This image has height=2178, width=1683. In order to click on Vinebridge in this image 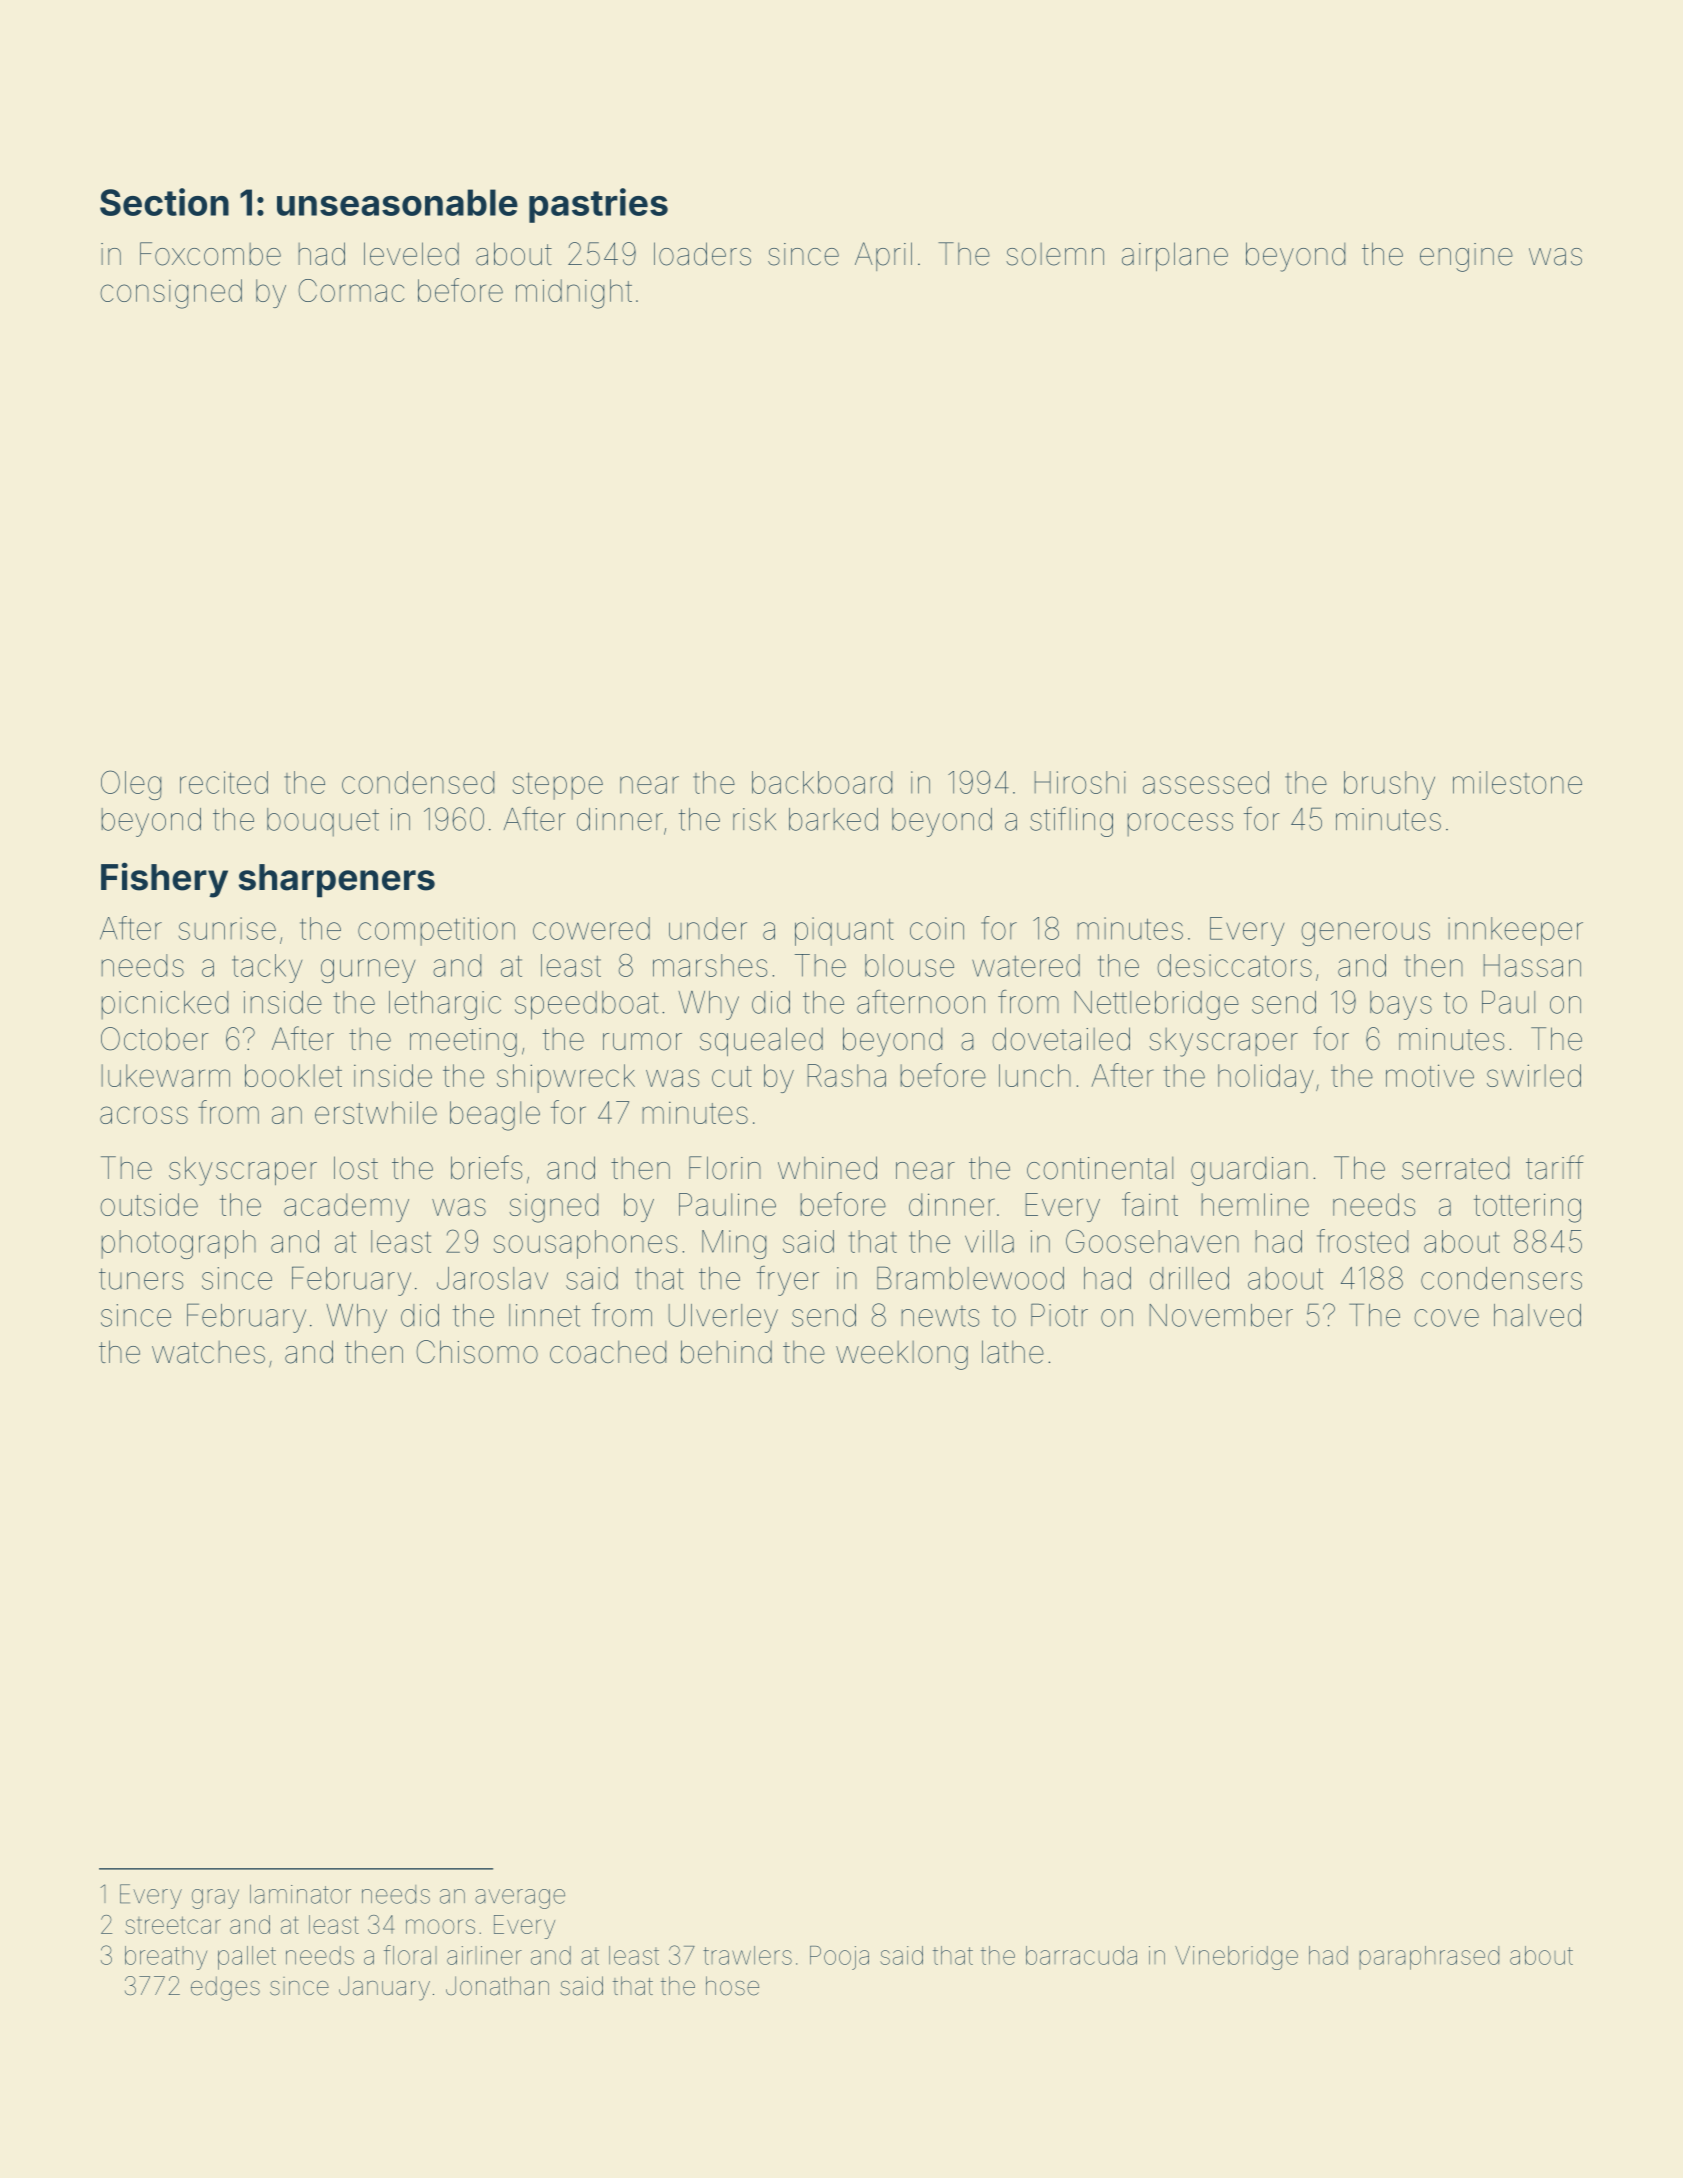, I will do `click(1236, 1958)`.
